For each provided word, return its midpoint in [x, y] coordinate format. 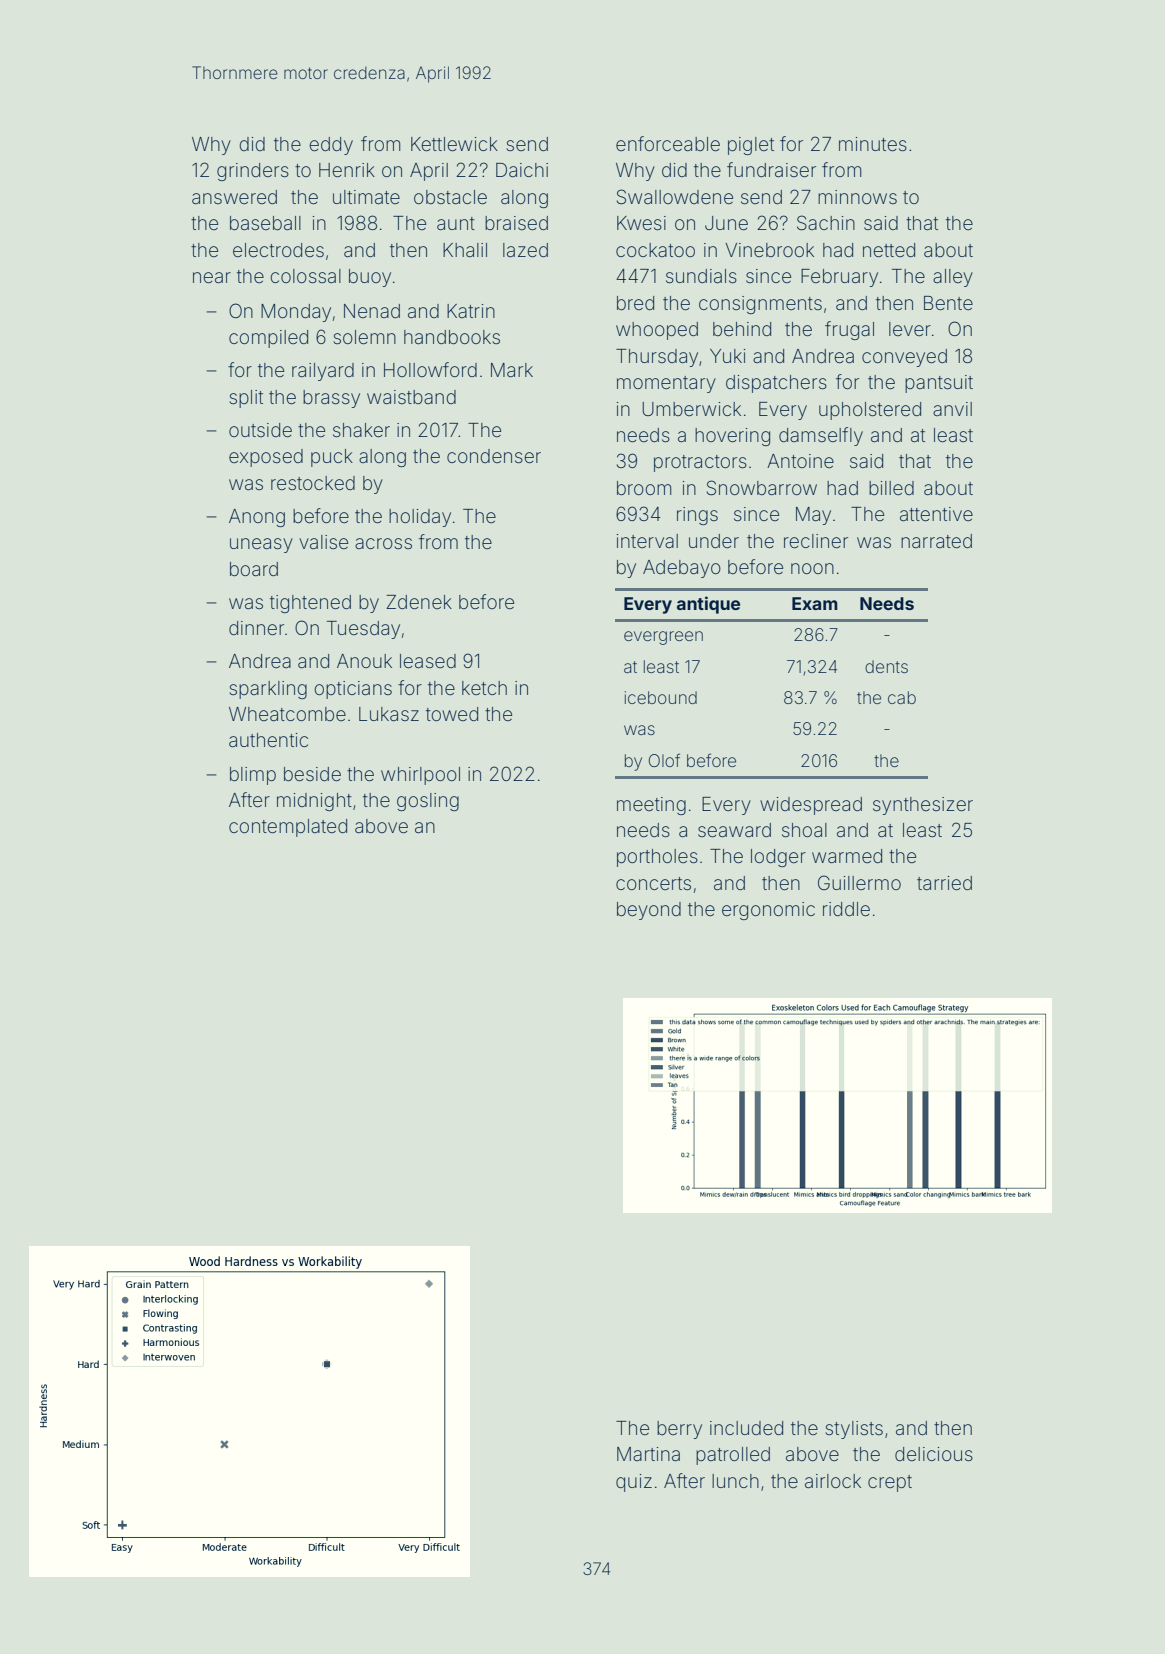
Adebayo [682, 569]
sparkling [268, 690]
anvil [952, 409]
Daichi [522, 170]
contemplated [288, 828]
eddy [331, 146]
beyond [649, 911]
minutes [873, 144]
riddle [846, 909]
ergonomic [768, 911]
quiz [634, 1483]
